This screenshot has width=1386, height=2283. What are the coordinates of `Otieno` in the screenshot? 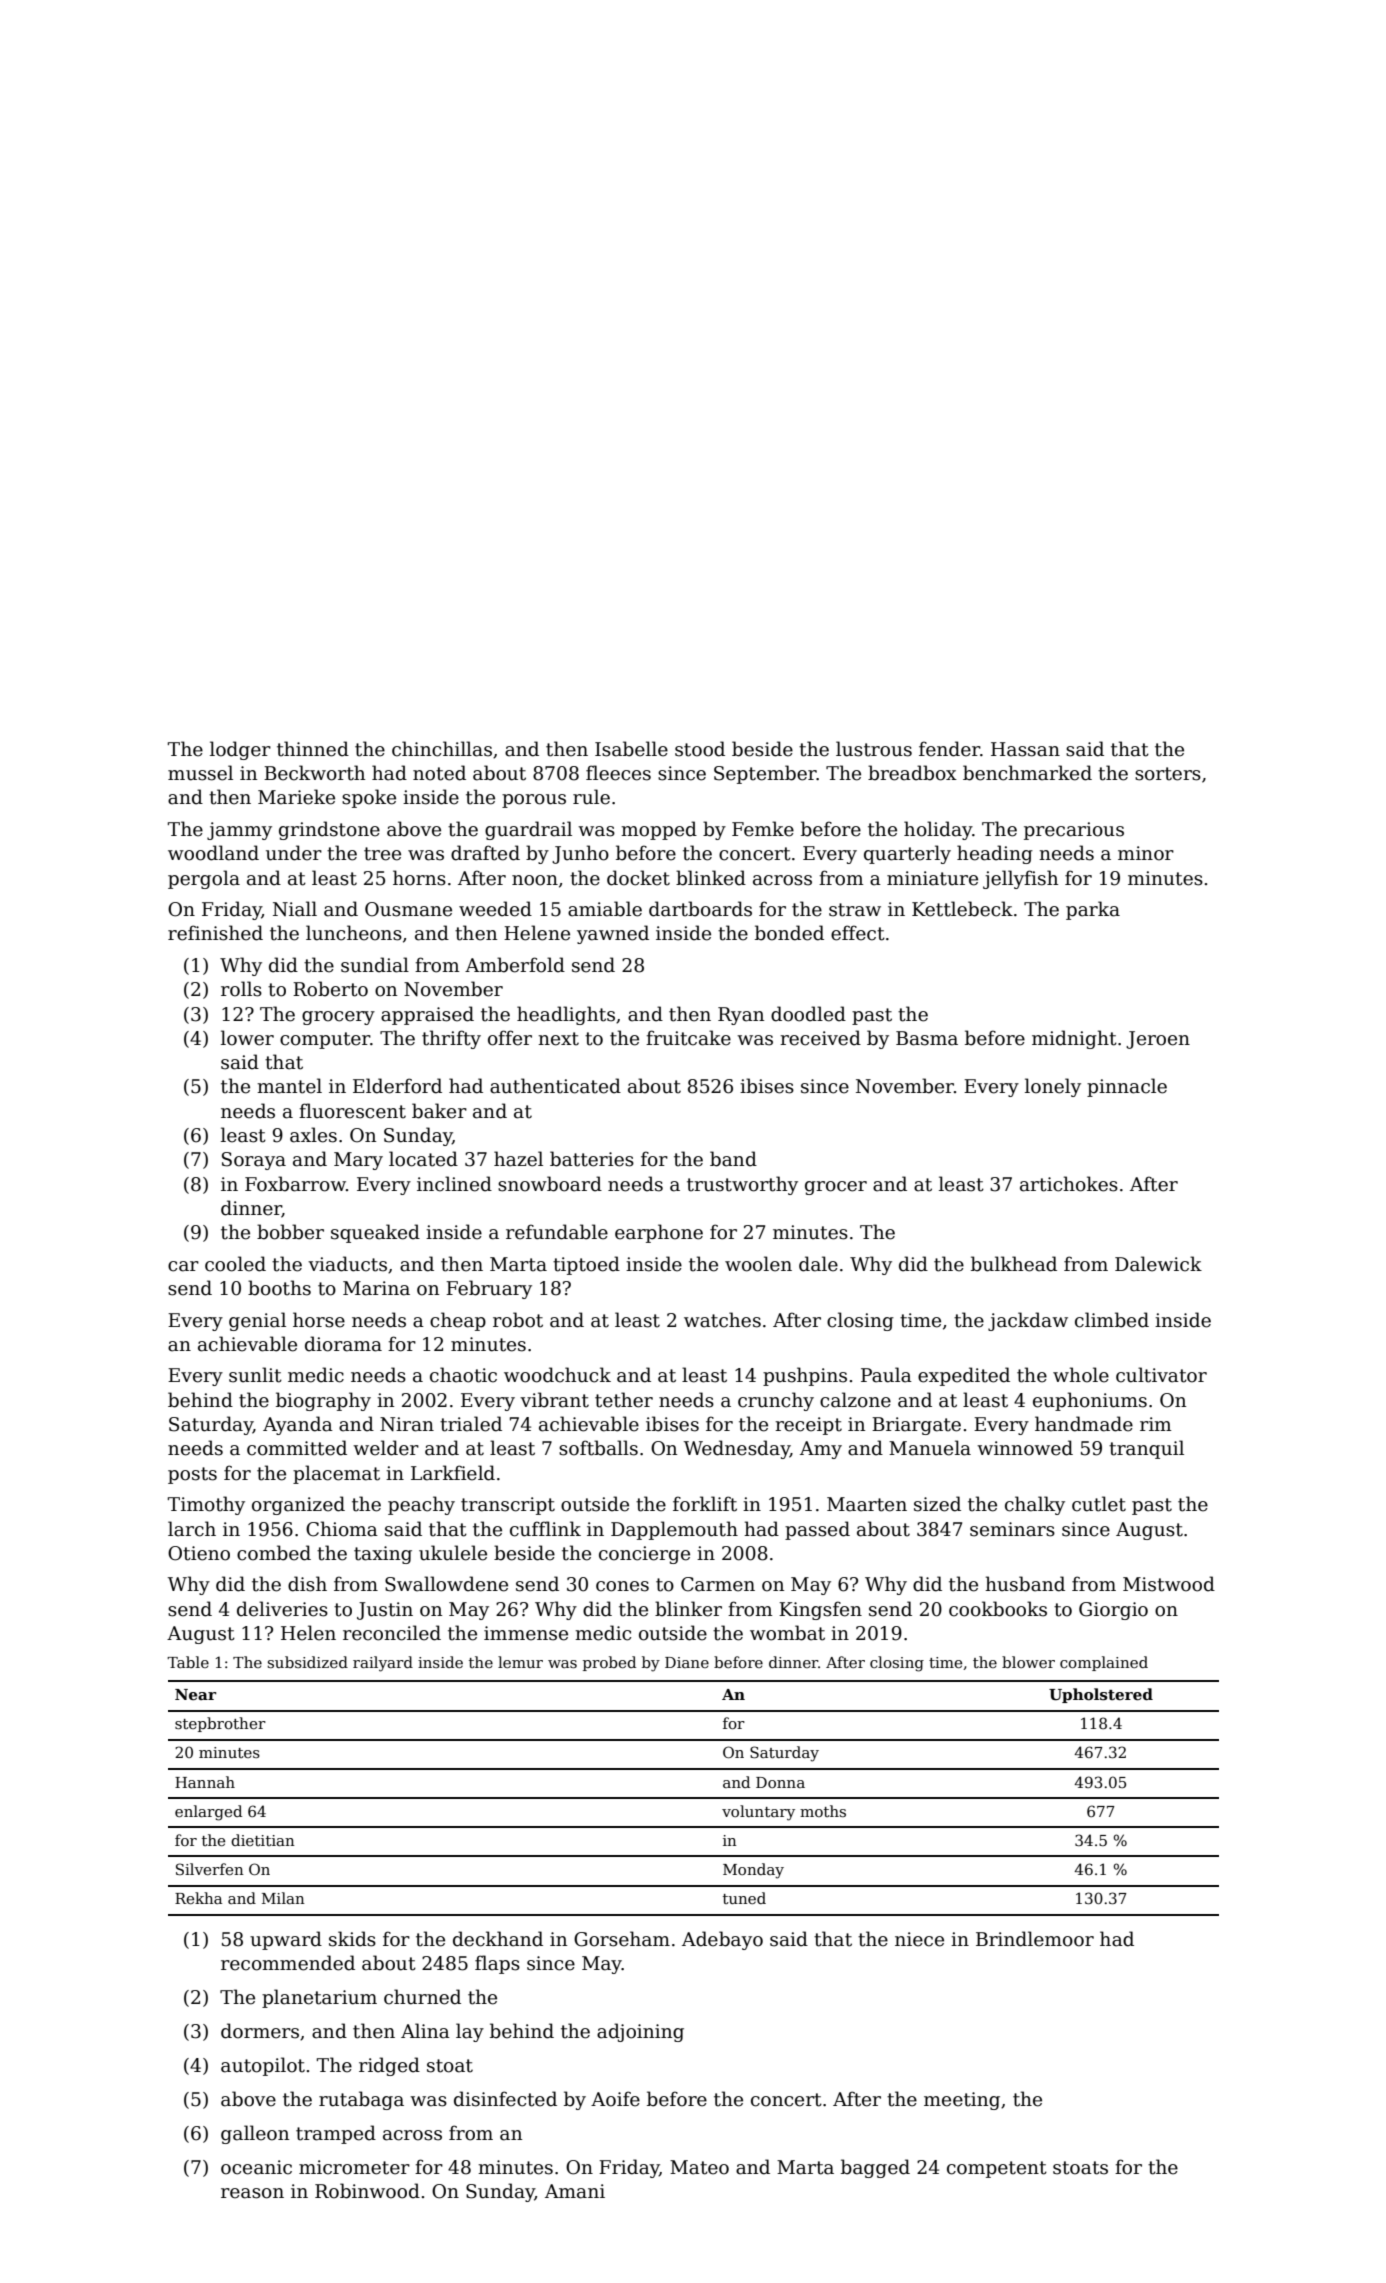 It's located at (199, 1553).
